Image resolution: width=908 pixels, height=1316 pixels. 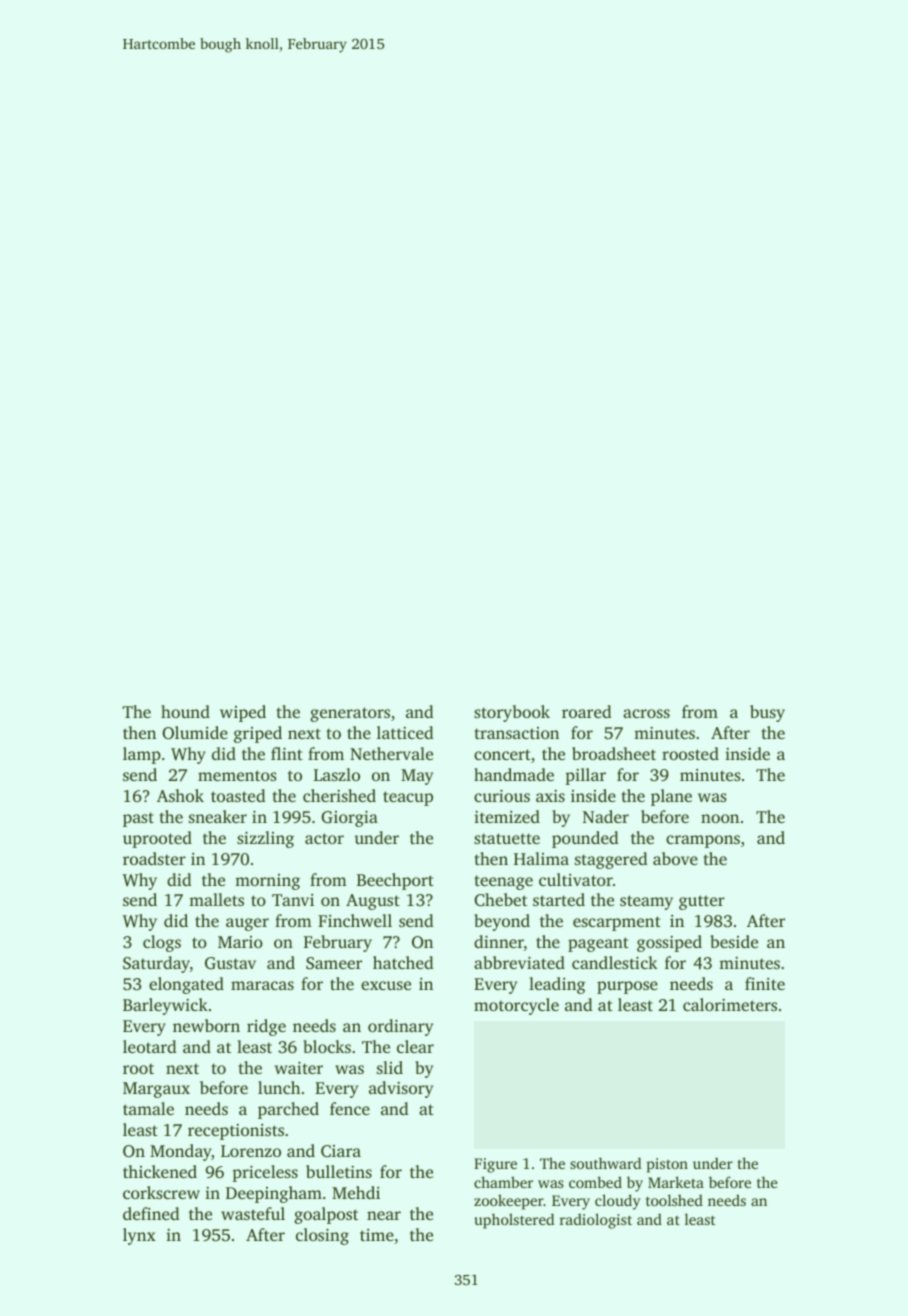 I want to click on storybook, so click(x=512, y=713).
